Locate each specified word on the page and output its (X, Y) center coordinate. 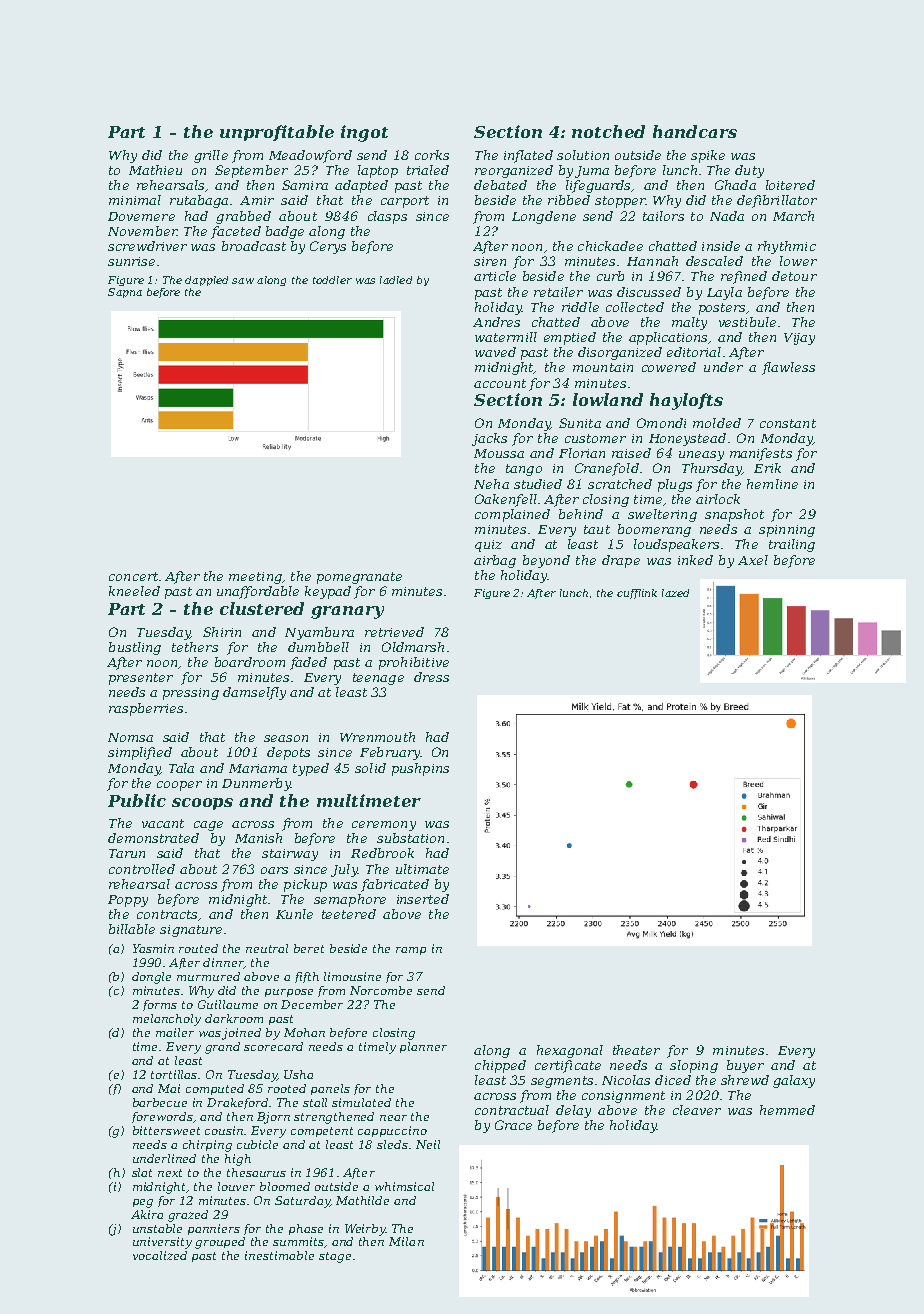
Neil (428, 1144)
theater (636, 1050)
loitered (790, 185)
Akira (147, 1214)
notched (608, 131)
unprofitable (277, 133)
